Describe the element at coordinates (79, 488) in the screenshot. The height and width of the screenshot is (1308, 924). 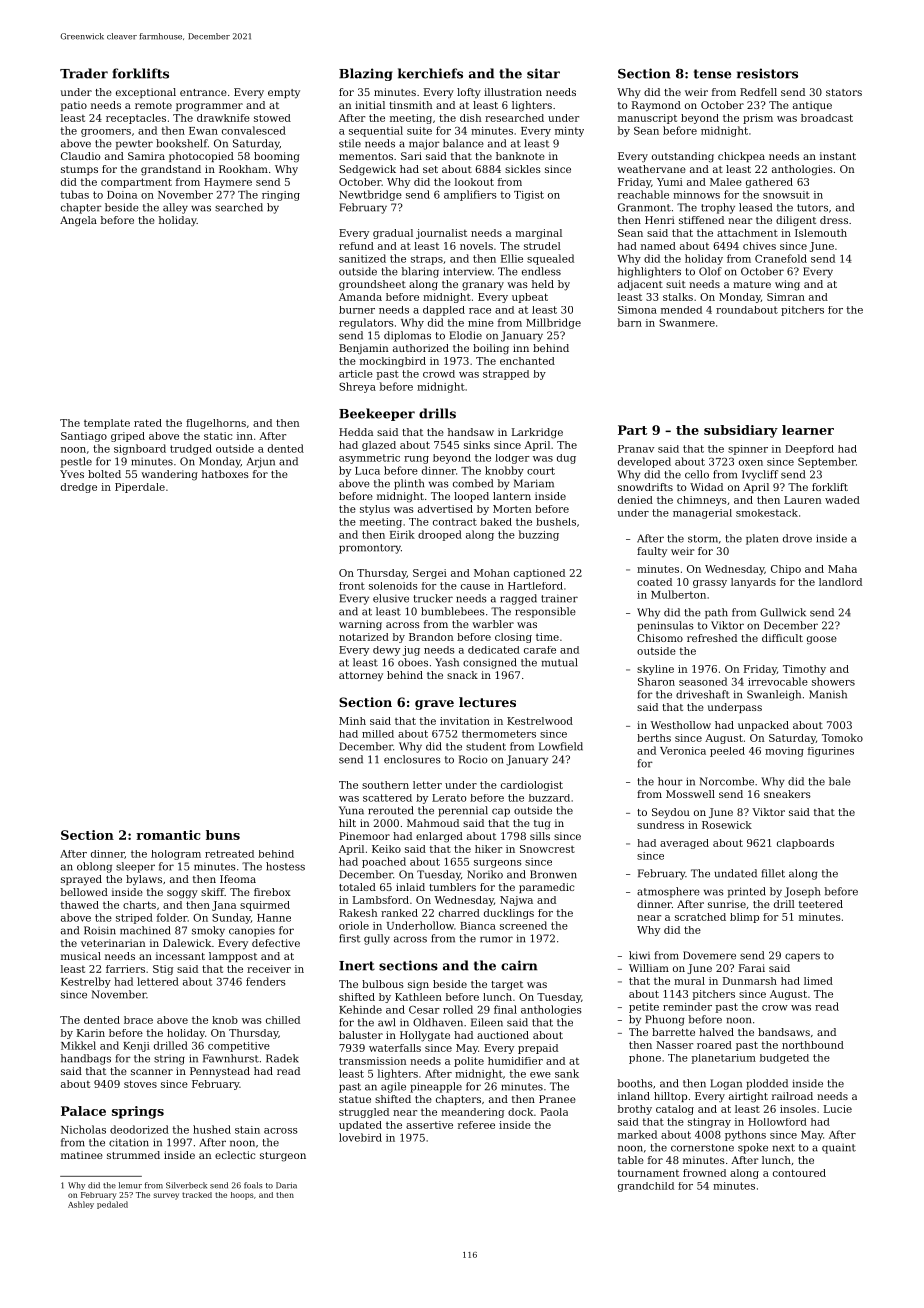
I see `dredge` at that location.
